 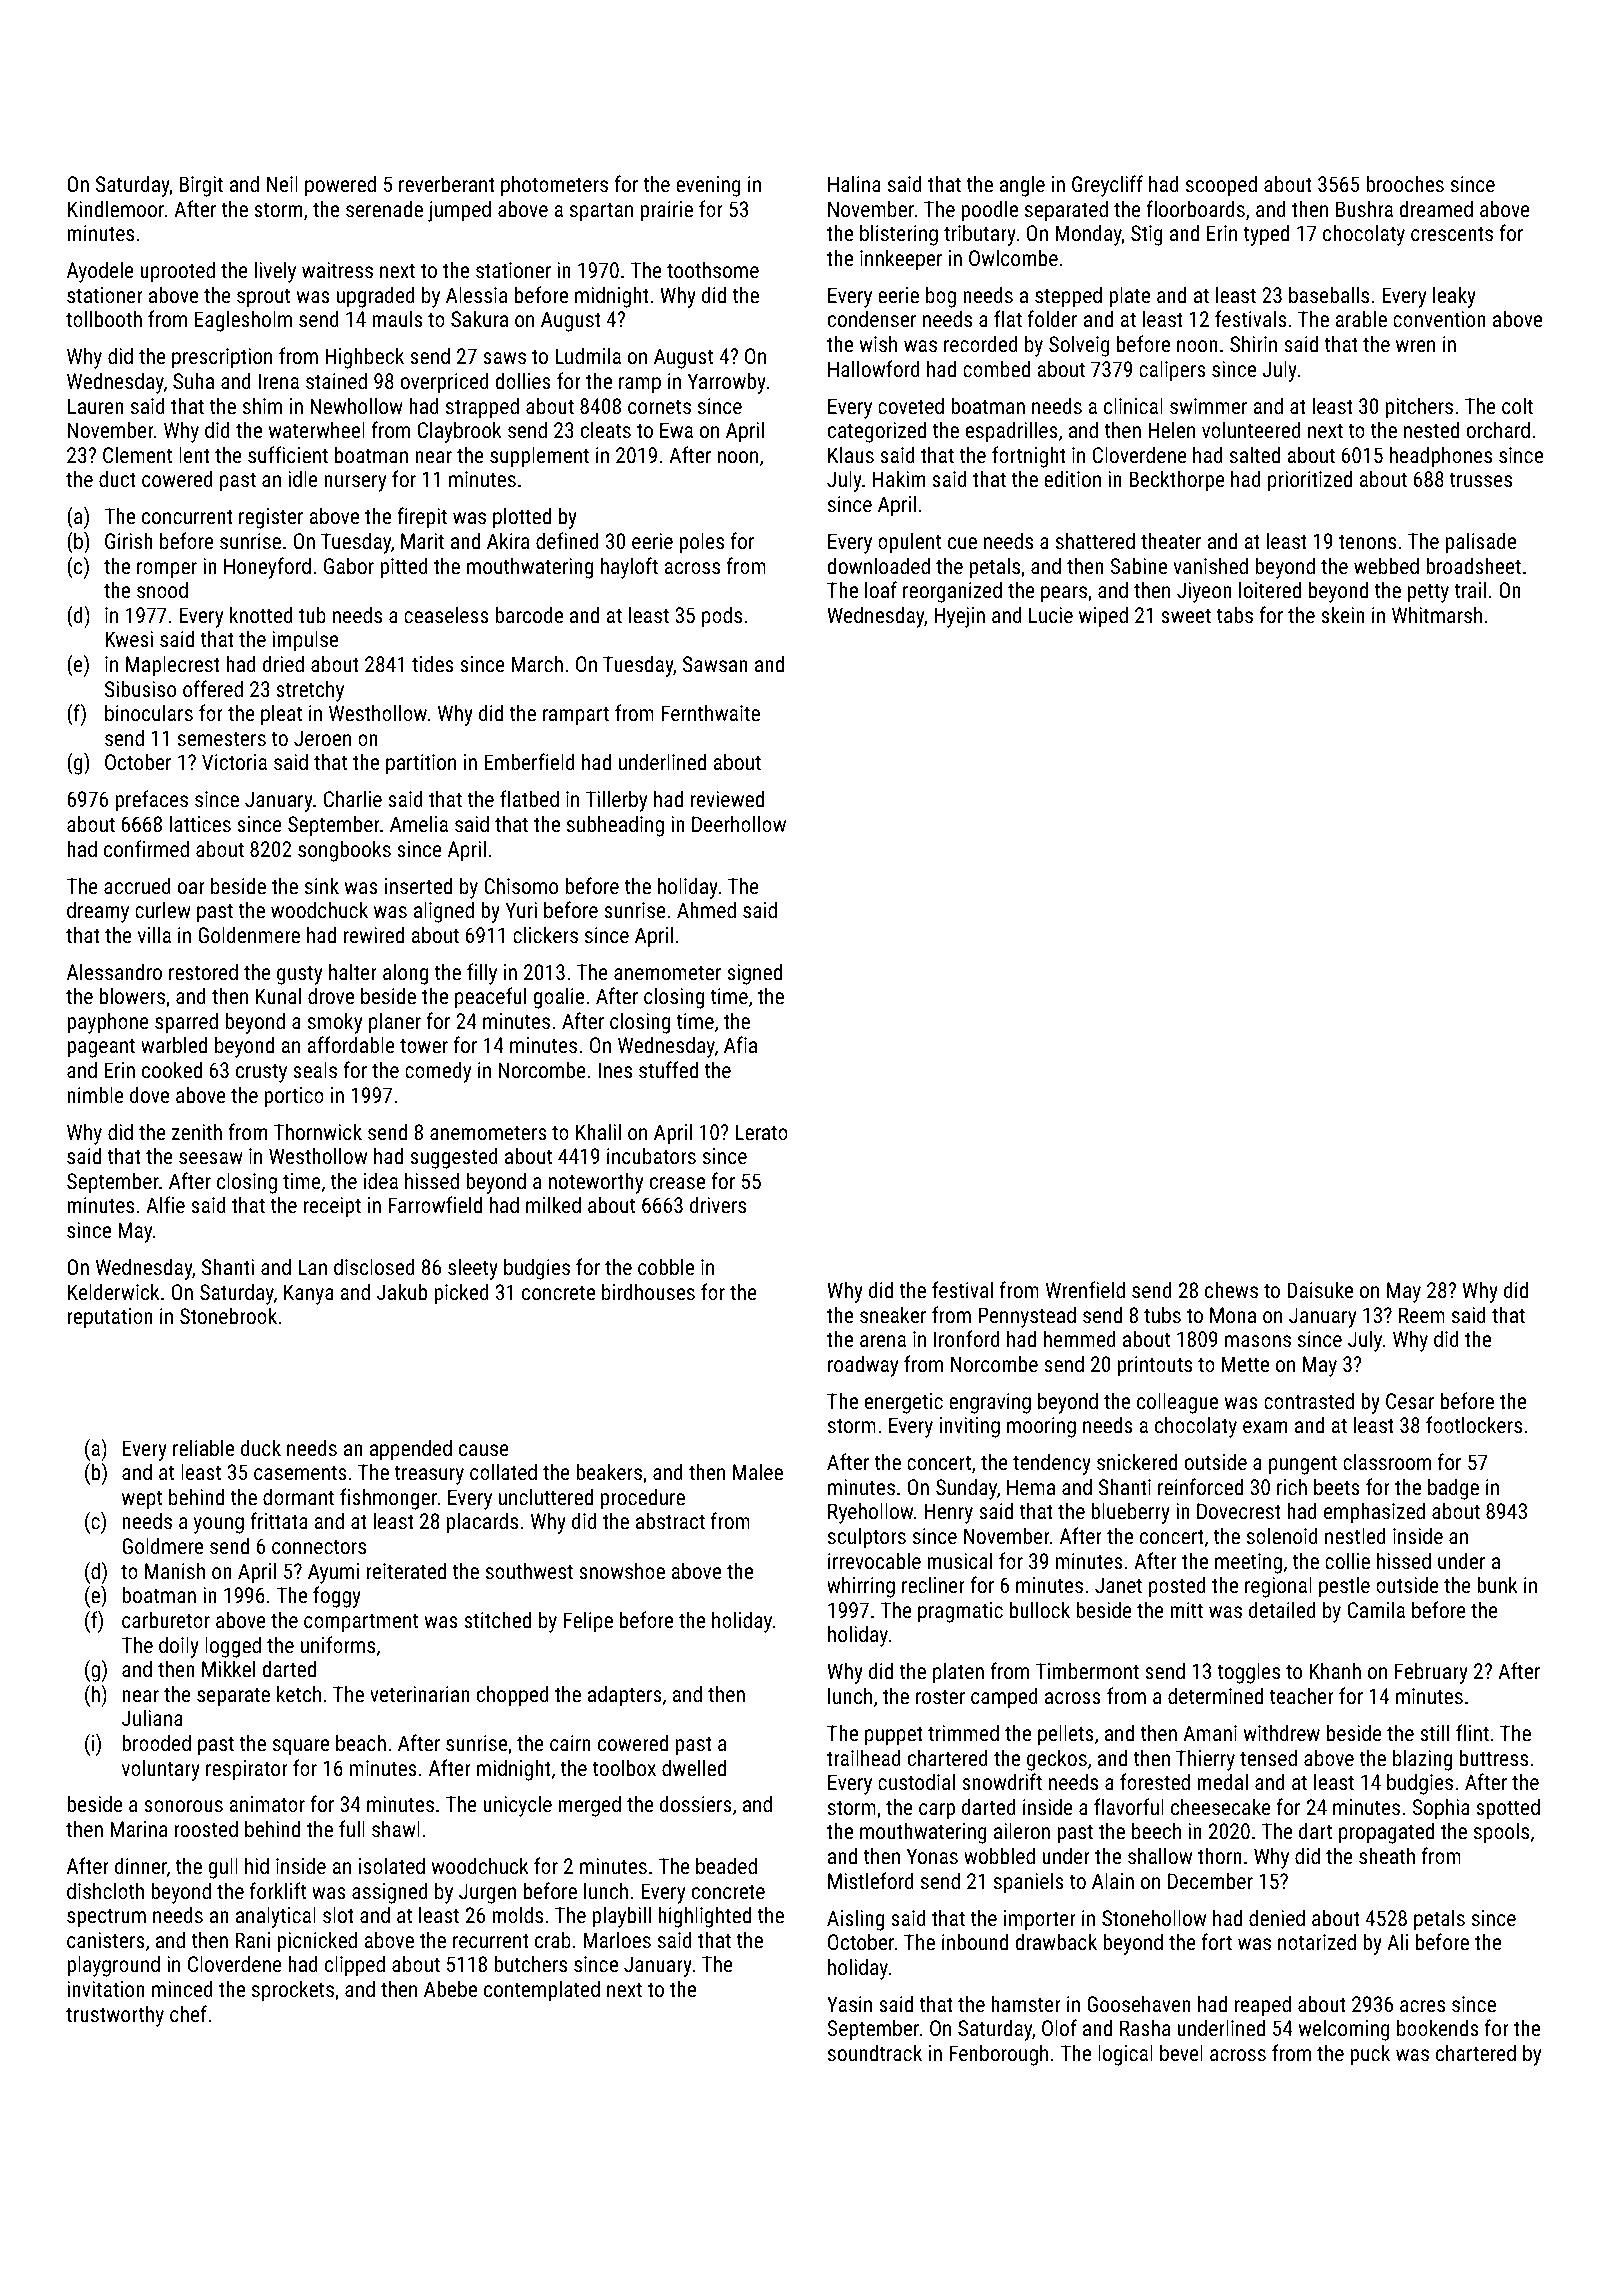 I want to click on floorboards, so click(x=1196, y=208).
